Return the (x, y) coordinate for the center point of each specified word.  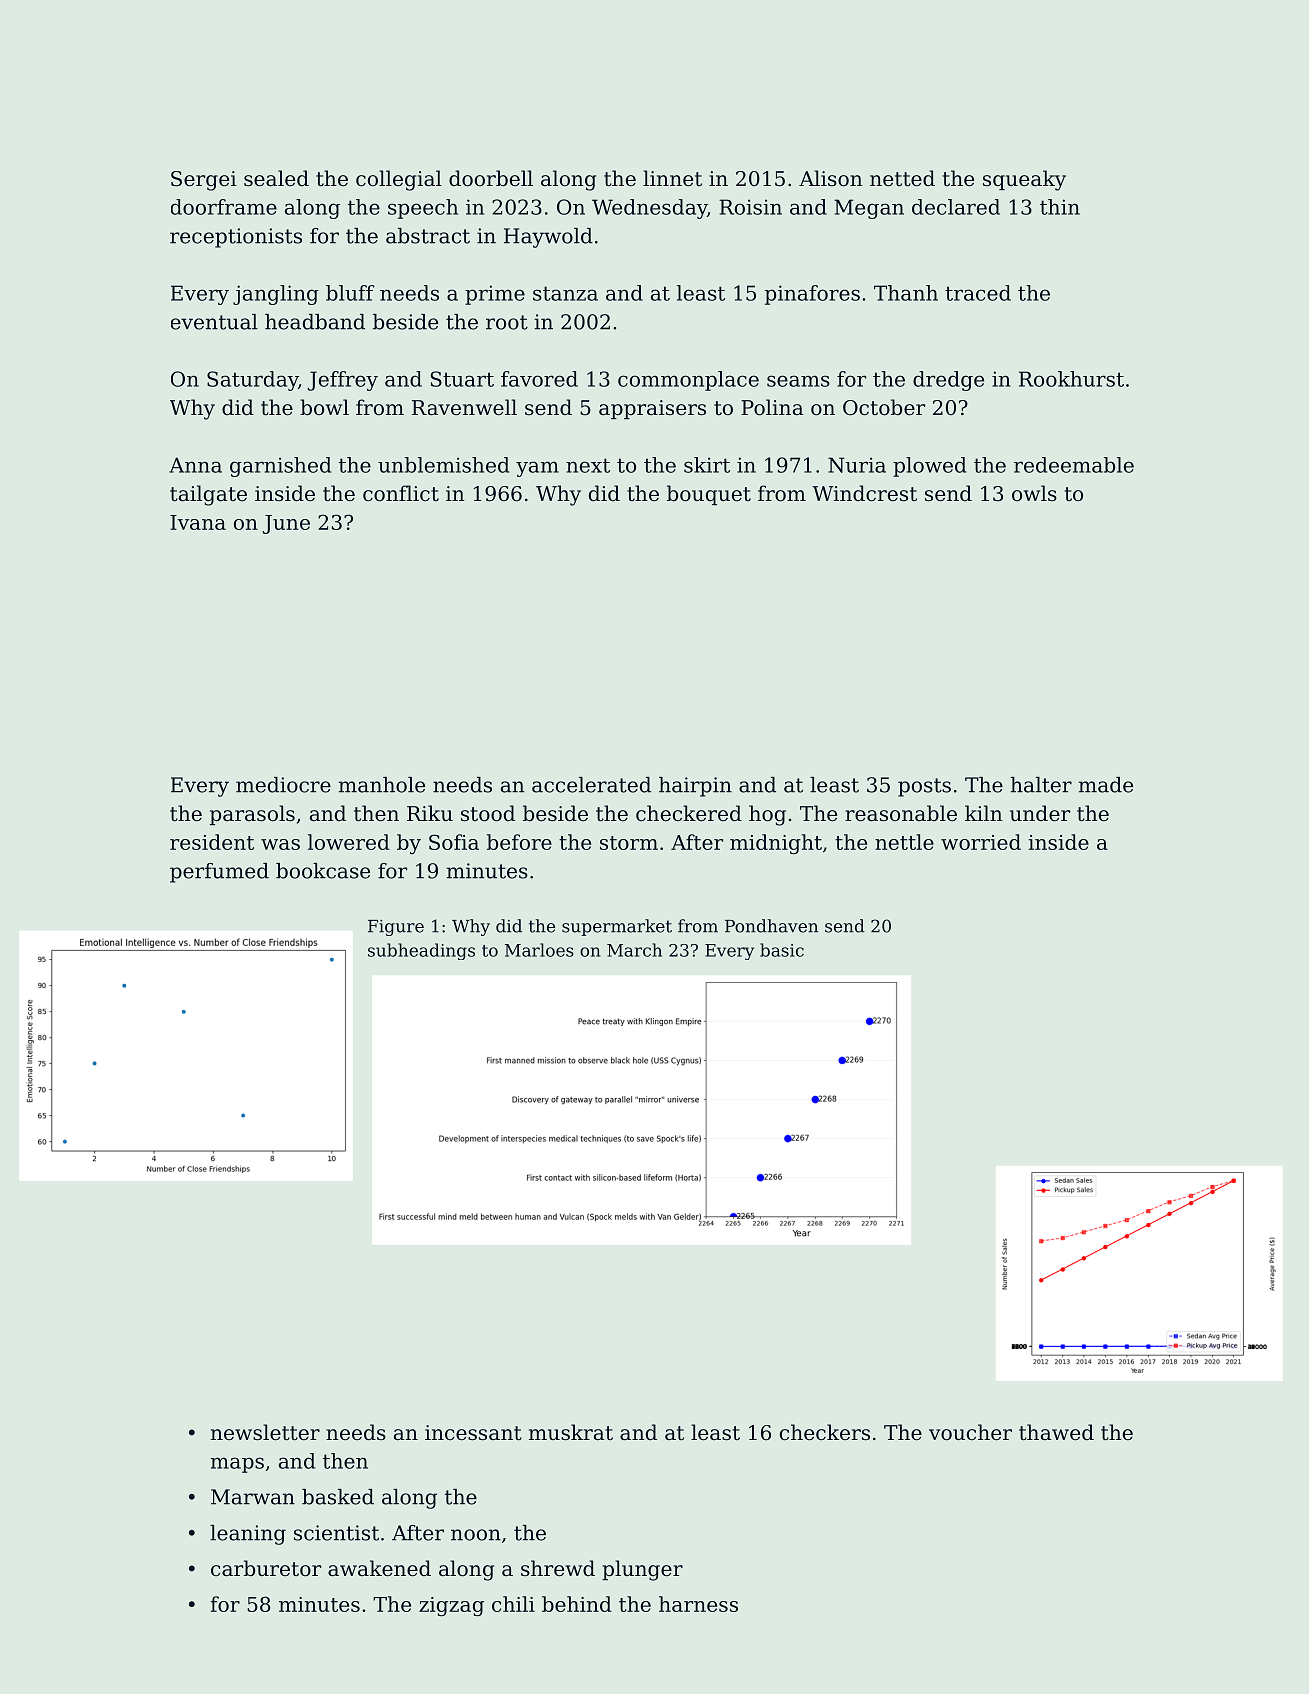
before (519, 842)
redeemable (1074, 465)
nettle (904, 842)
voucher (970, 1432)
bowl (324, 407)
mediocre (283, 785)
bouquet (709, 495)
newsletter (265, 1432)
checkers (825, 1432)
